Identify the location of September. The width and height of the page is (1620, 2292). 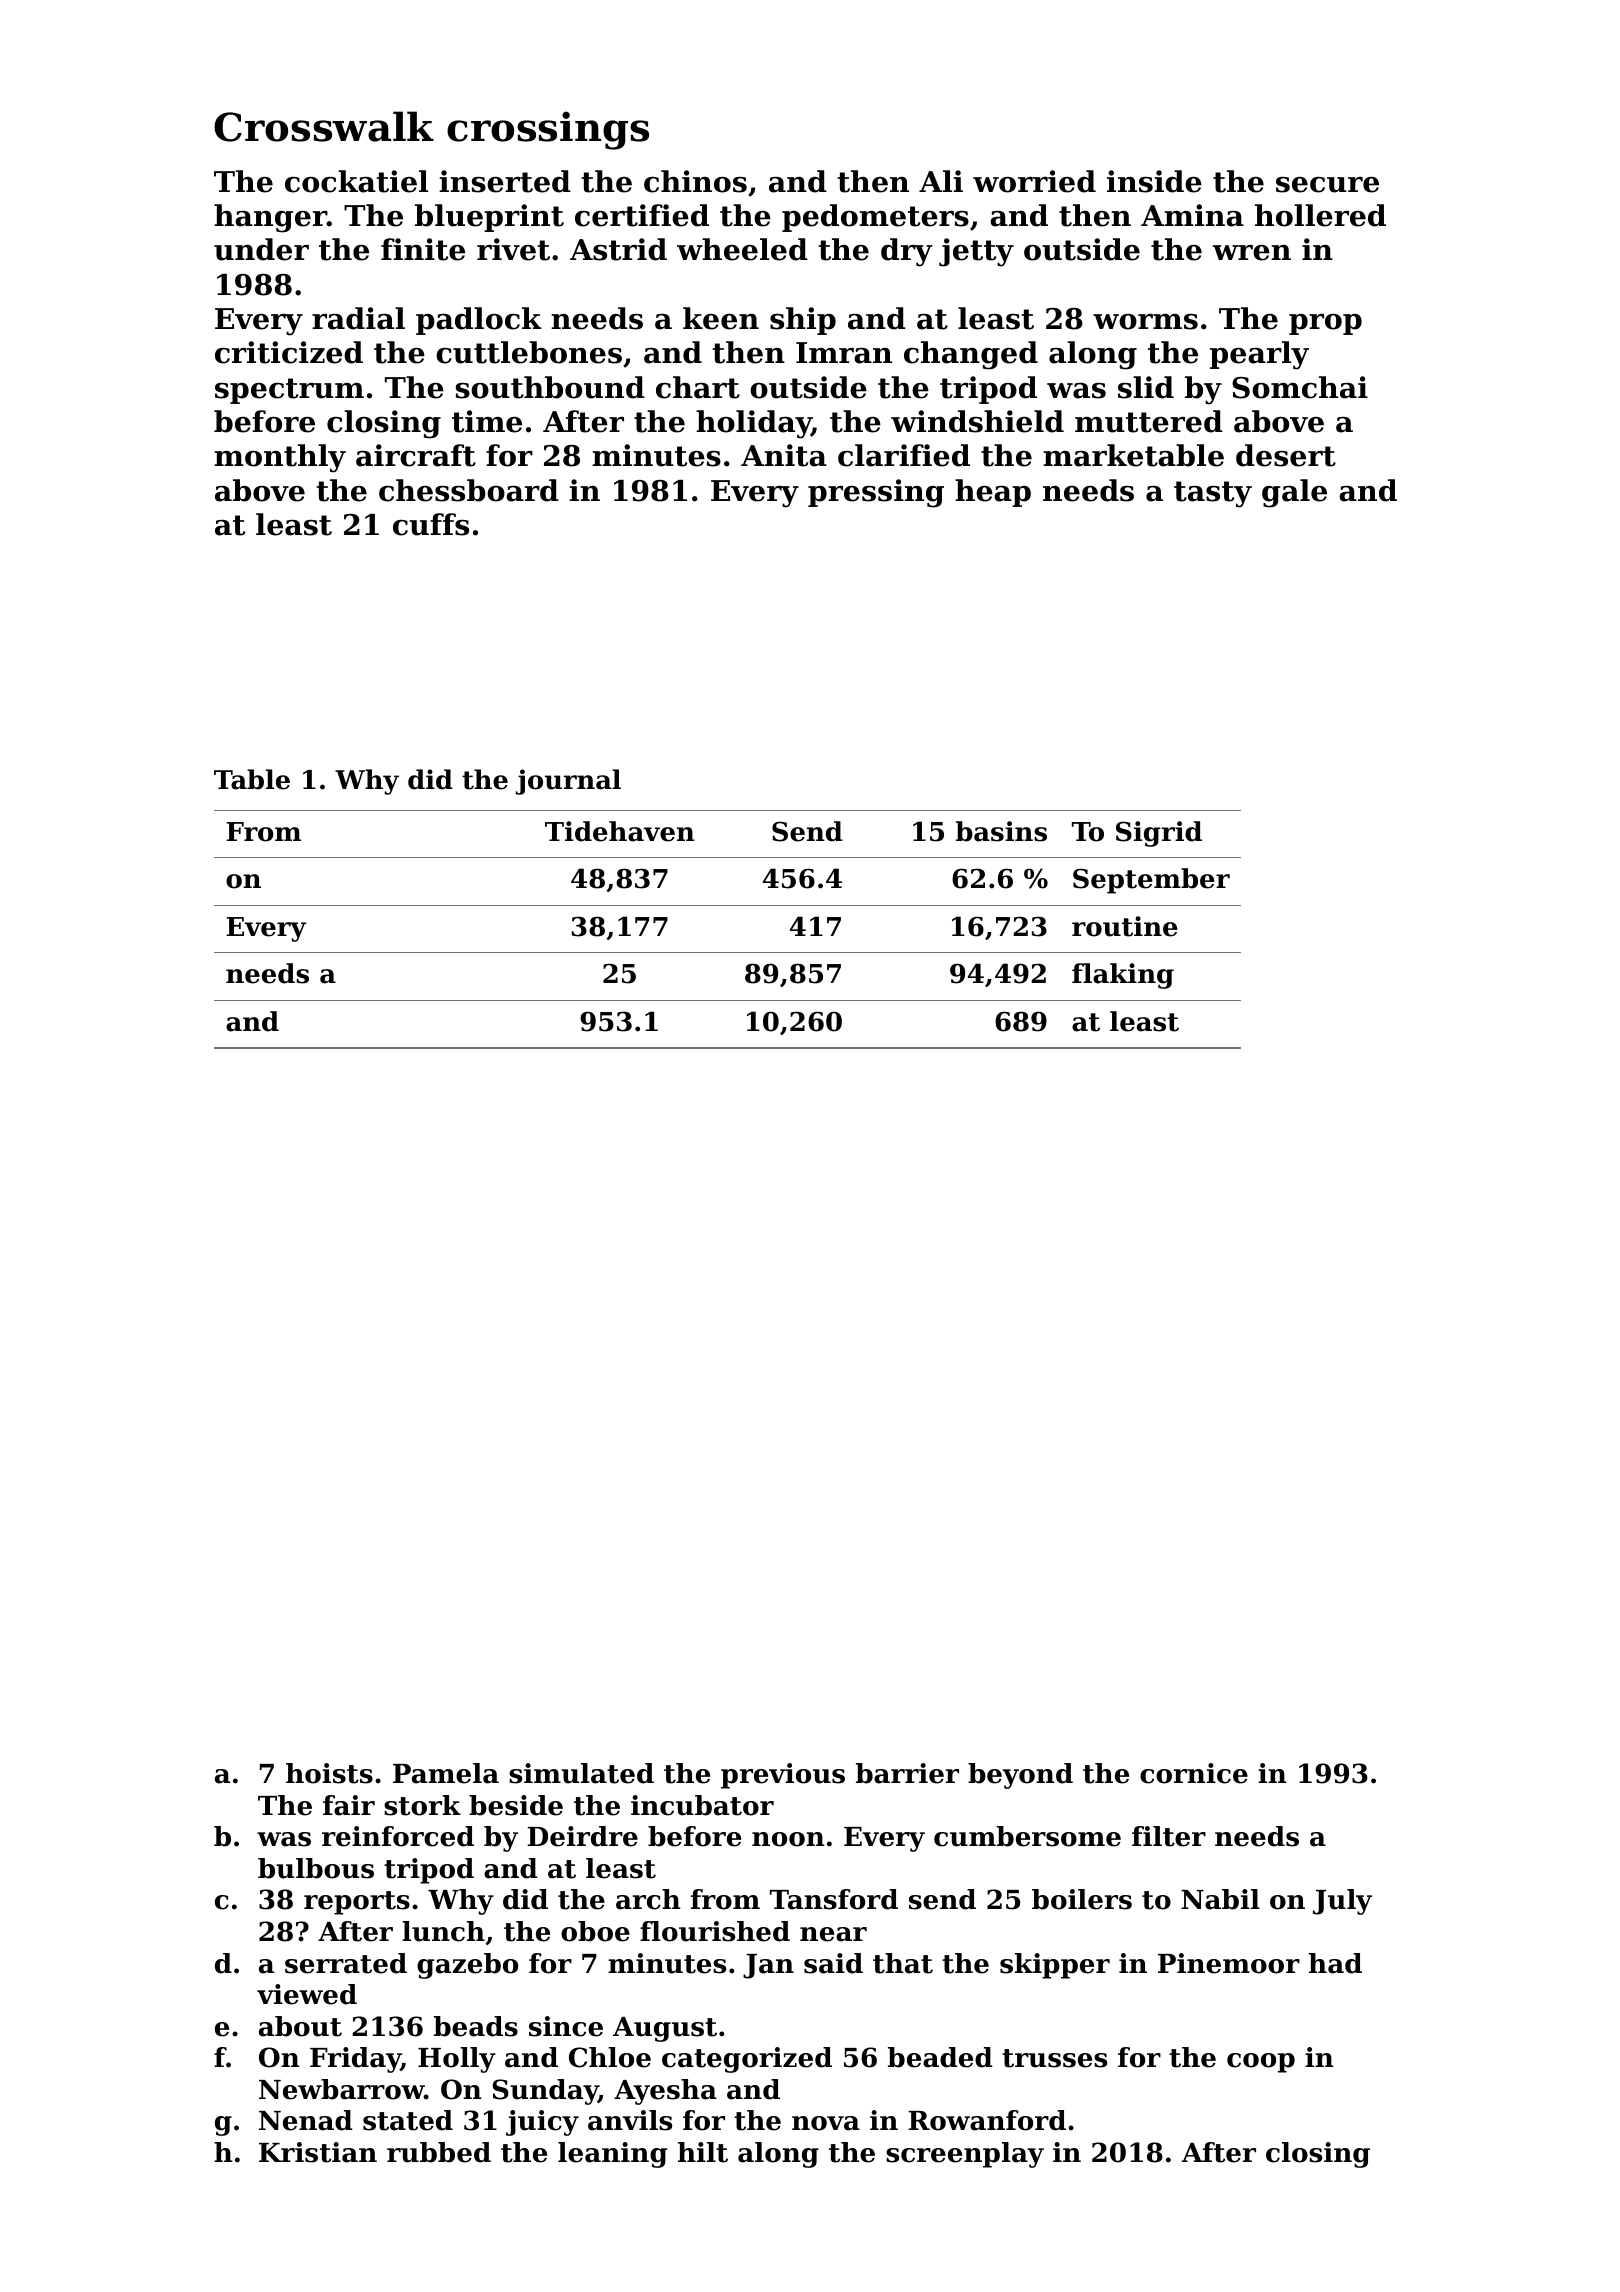
(1151, 881).
